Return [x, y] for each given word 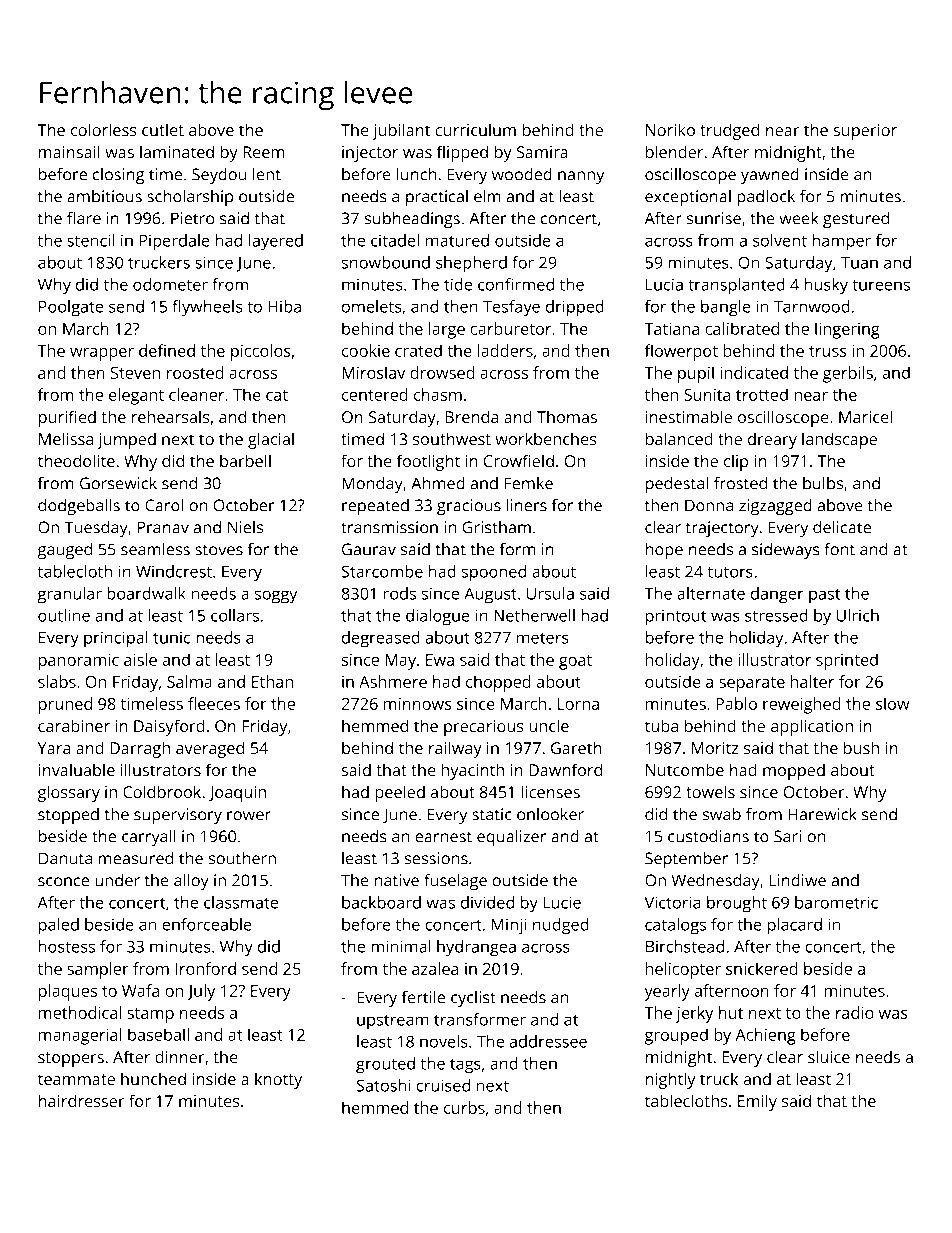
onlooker [550, 814]
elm [487, 196]
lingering [847, 330]
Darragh [140, 749]
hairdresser [82, 1100]
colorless [104, 129]
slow [893, 703]
